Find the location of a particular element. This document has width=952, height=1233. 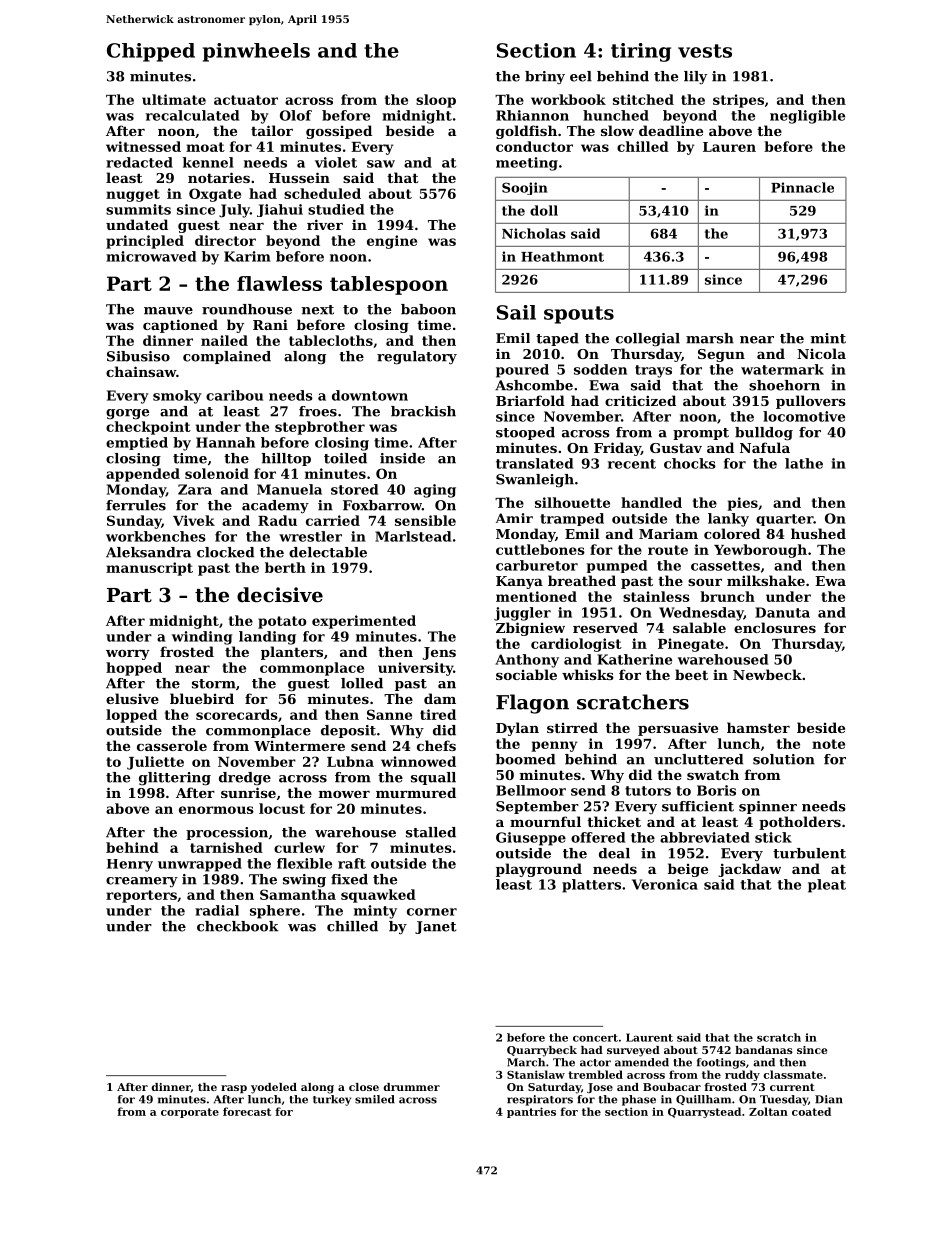

Chipped is located at coordinates (151, 52).
